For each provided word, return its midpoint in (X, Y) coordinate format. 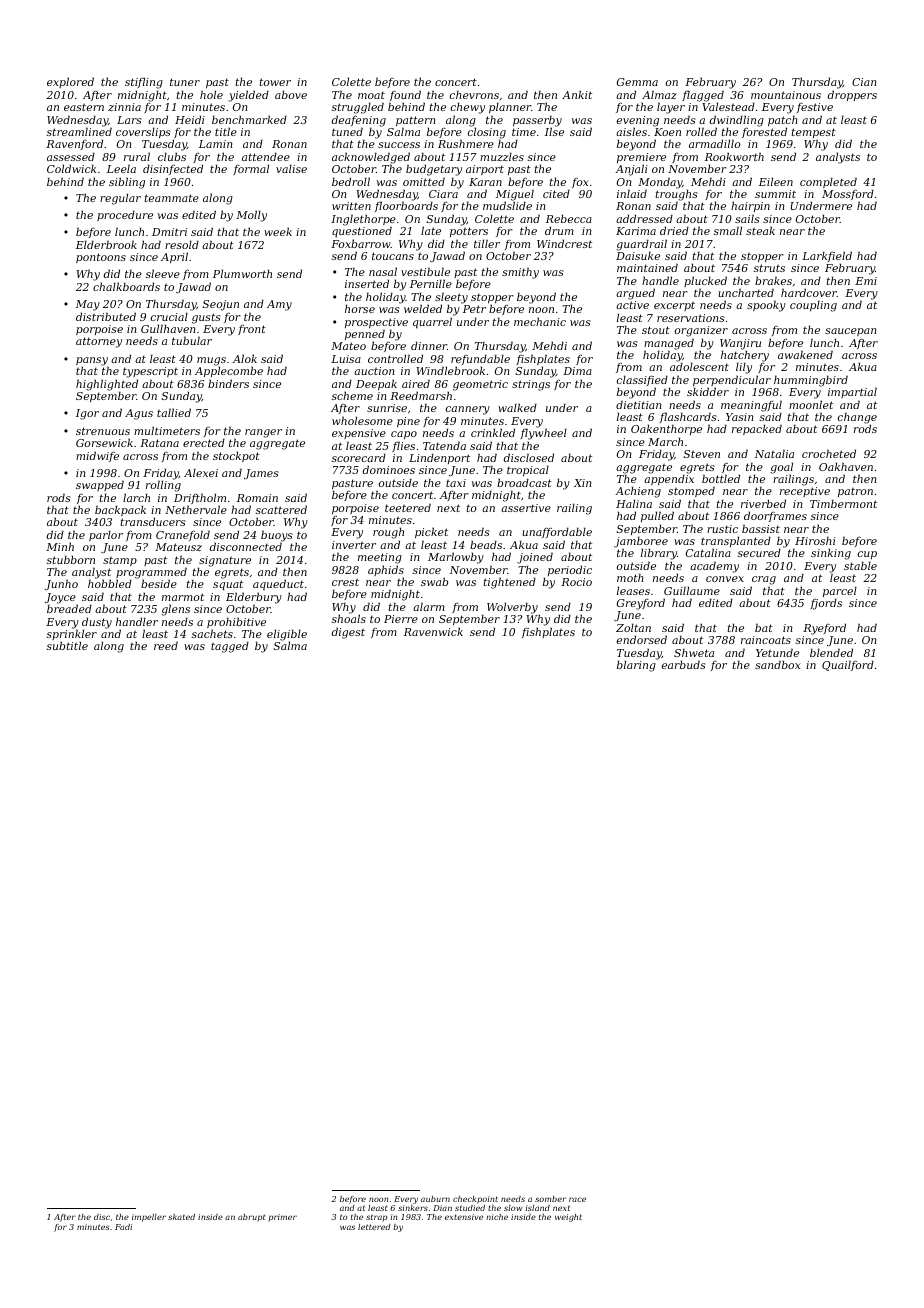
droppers (852, 95)
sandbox (778, 664)
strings (531, 385)
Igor (87, 414)
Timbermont (843, 503)
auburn (435, 1199)
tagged (230, 647)
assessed (71, 156)
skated (181, 1217)
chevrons (474, 94)
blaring (636, 666)
